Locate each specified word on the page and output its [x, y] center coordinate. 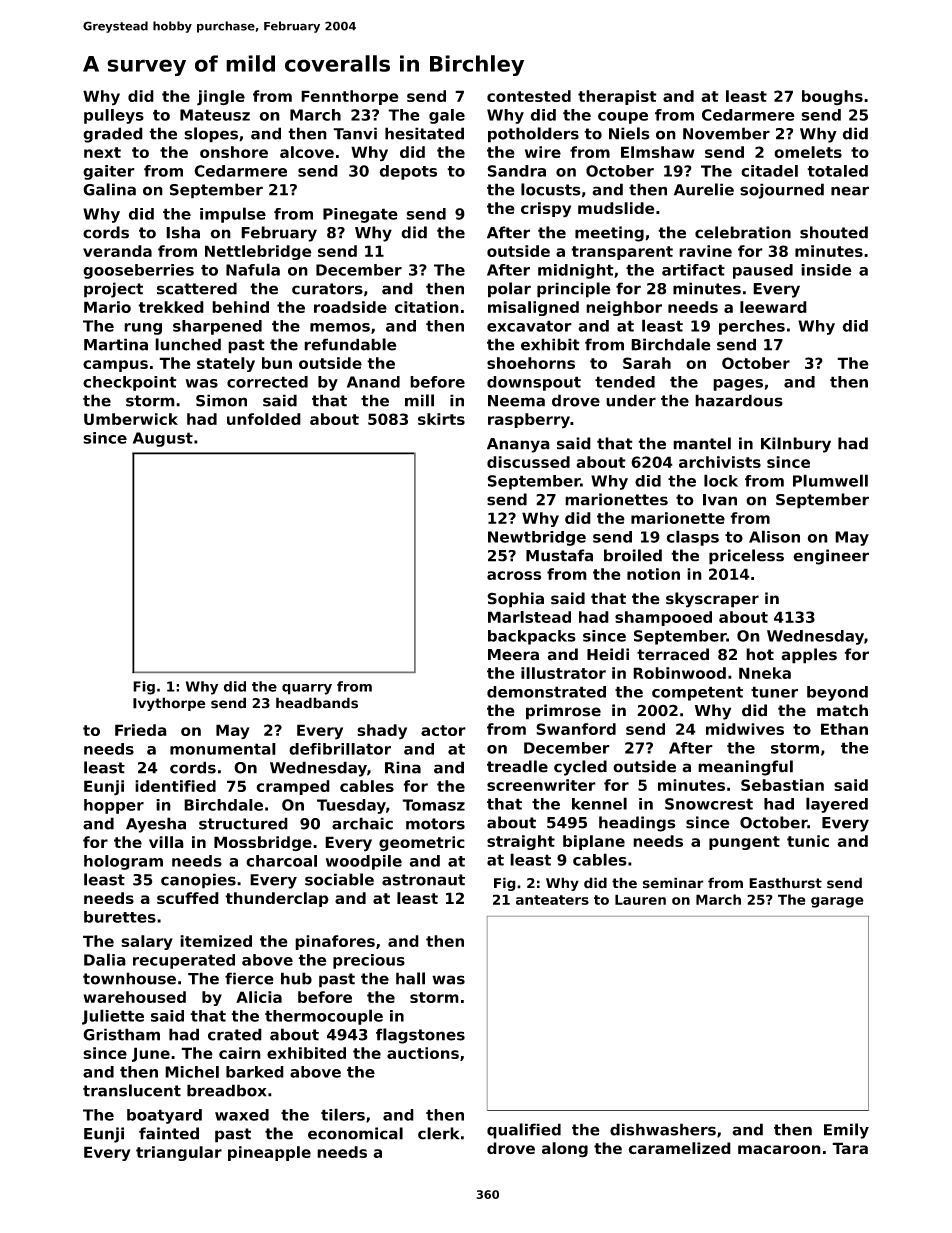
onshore [234, 152]
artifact [693, 270]
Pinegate [360, 215]
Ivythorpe [169, 704]
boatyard [164, 1116]
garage [837, 902]
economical [355, 1133]
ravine [705, 251]
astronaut [423, 880]
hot [760, 654]
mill [419, 400]
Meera [513, 655]
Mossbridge [263, 844]
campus [115, 366]
